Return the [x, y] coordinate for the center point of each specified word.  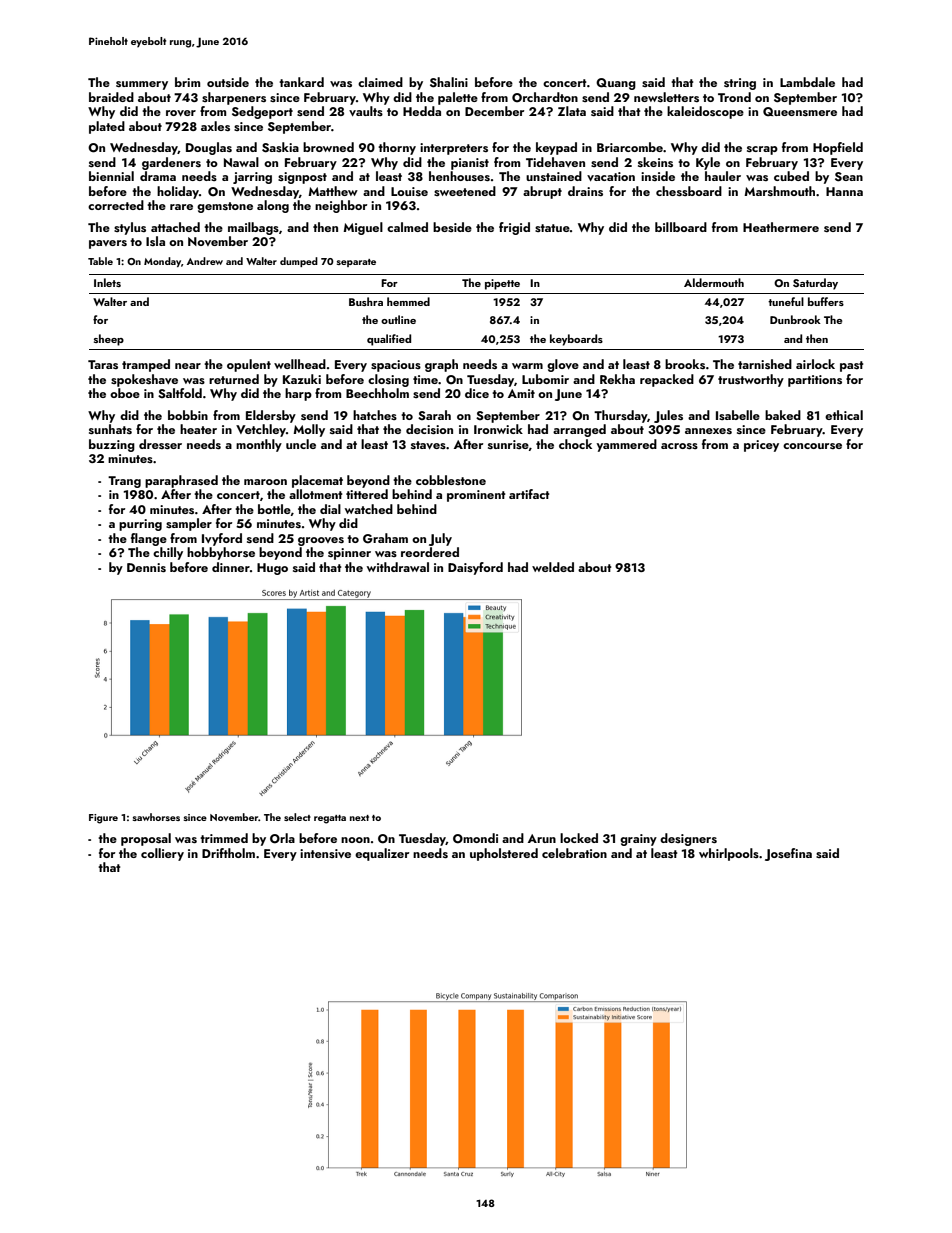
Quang [616, 84]
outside [228, 82]
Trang [124, 482]
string [740, 84]
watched [369, 509]
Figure [103, 819]
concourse [812, 446]
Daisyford [475, 568]
